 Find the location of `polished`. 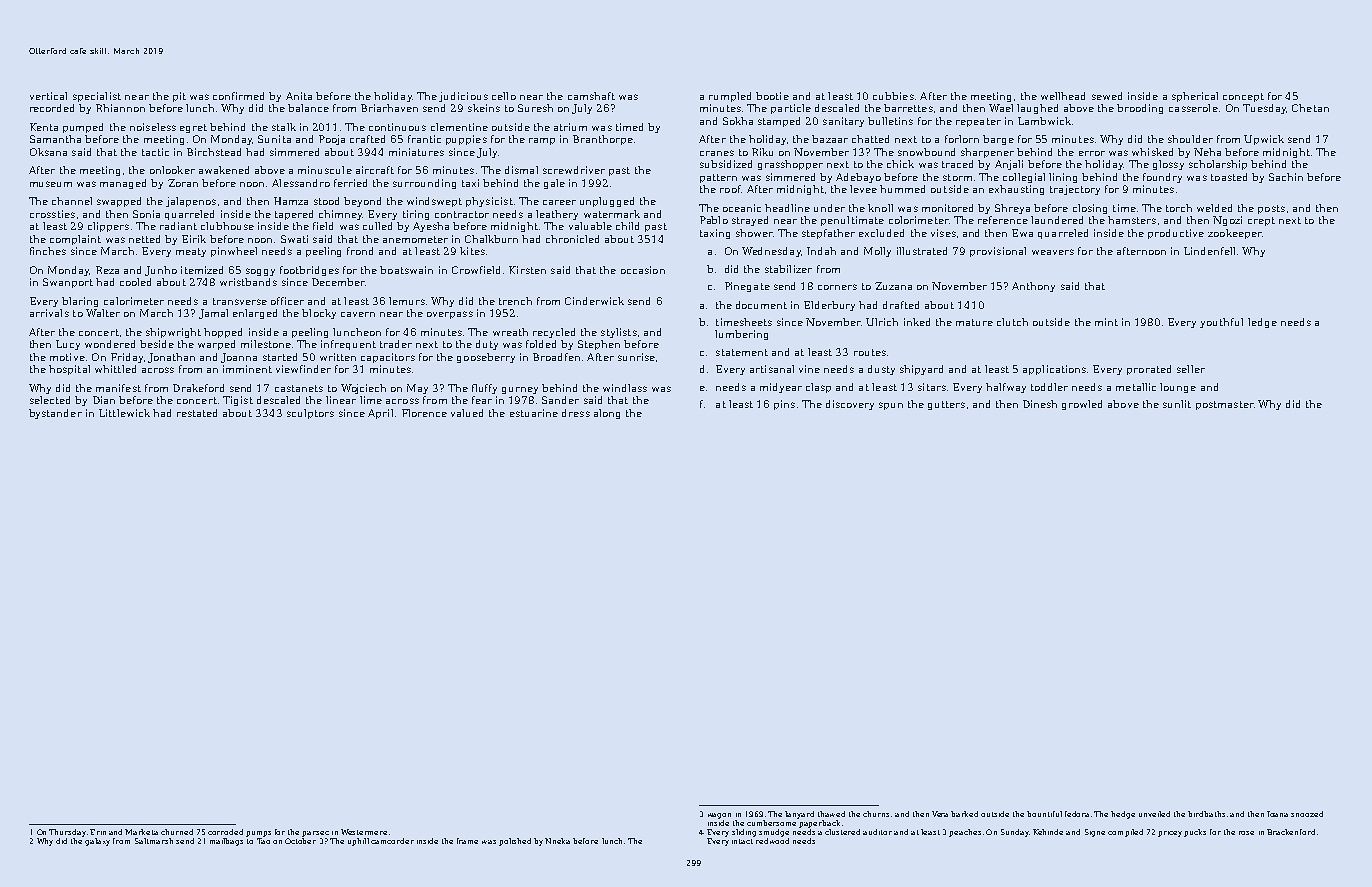

polished is located at coordinates (515, 842).
